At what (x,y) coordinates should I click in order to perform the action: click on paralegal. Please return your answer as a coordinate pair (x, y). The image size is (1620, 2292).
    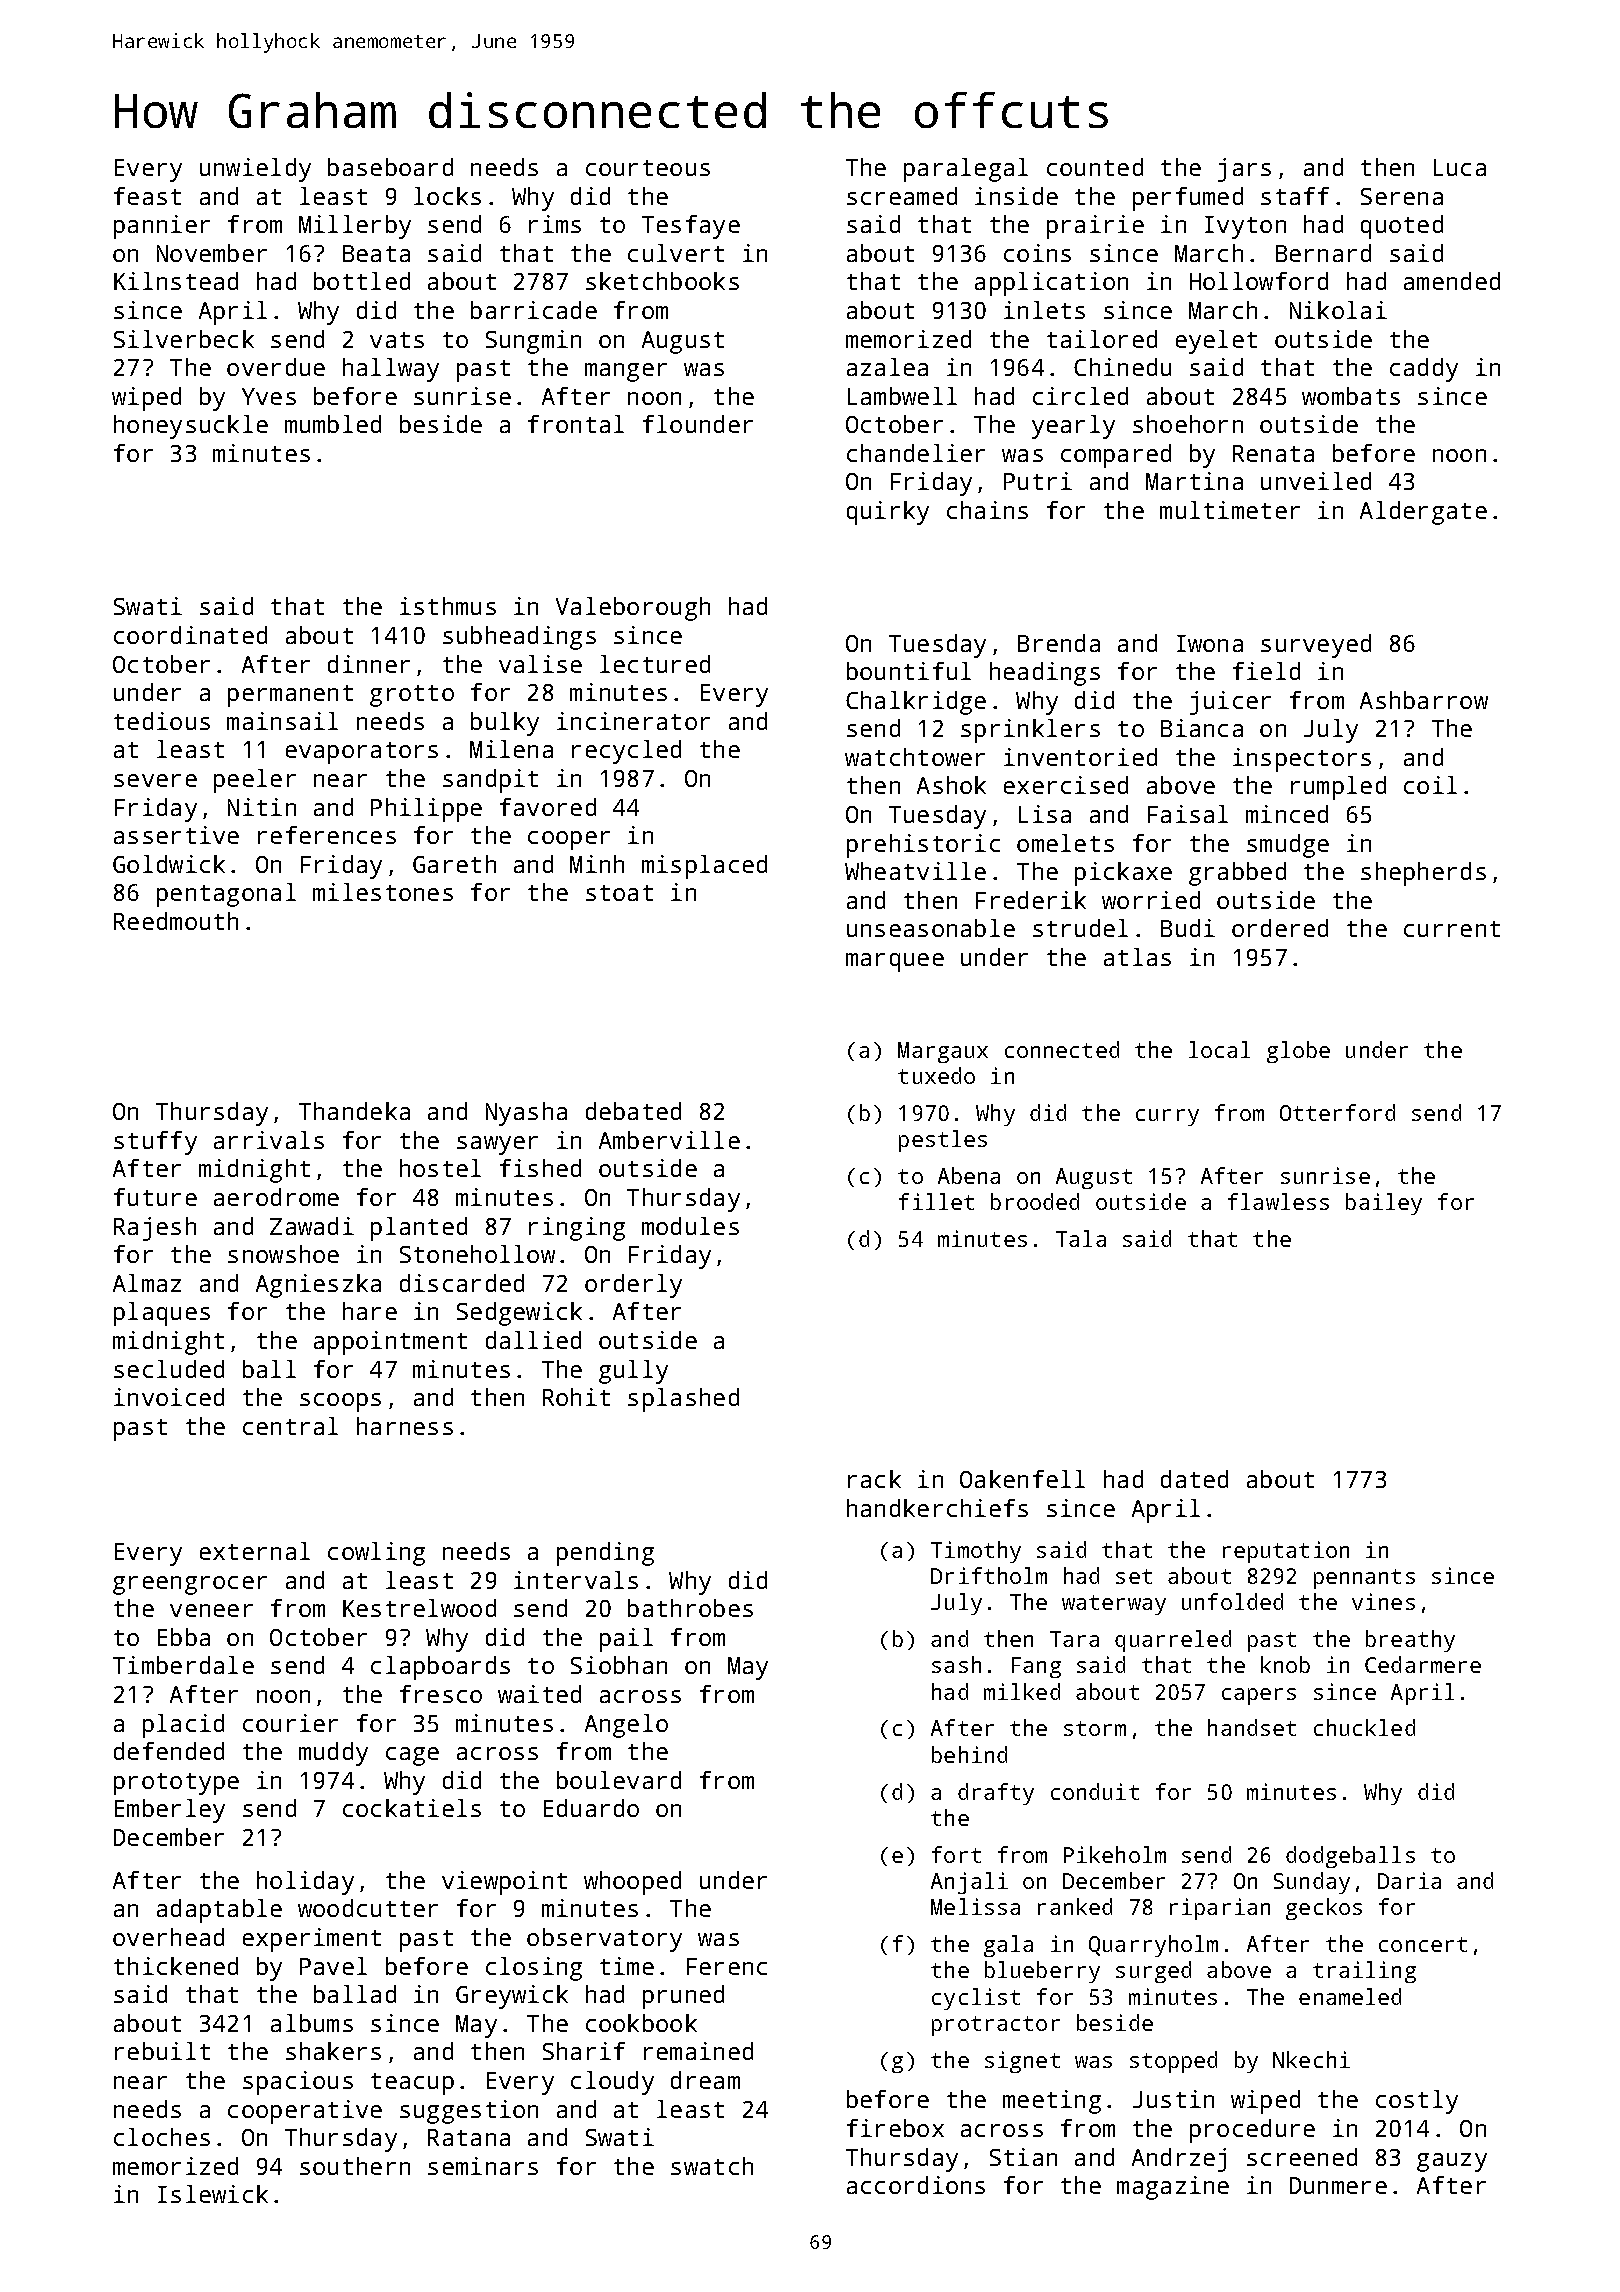
    Looking at the image, I should click on (966, 170).
